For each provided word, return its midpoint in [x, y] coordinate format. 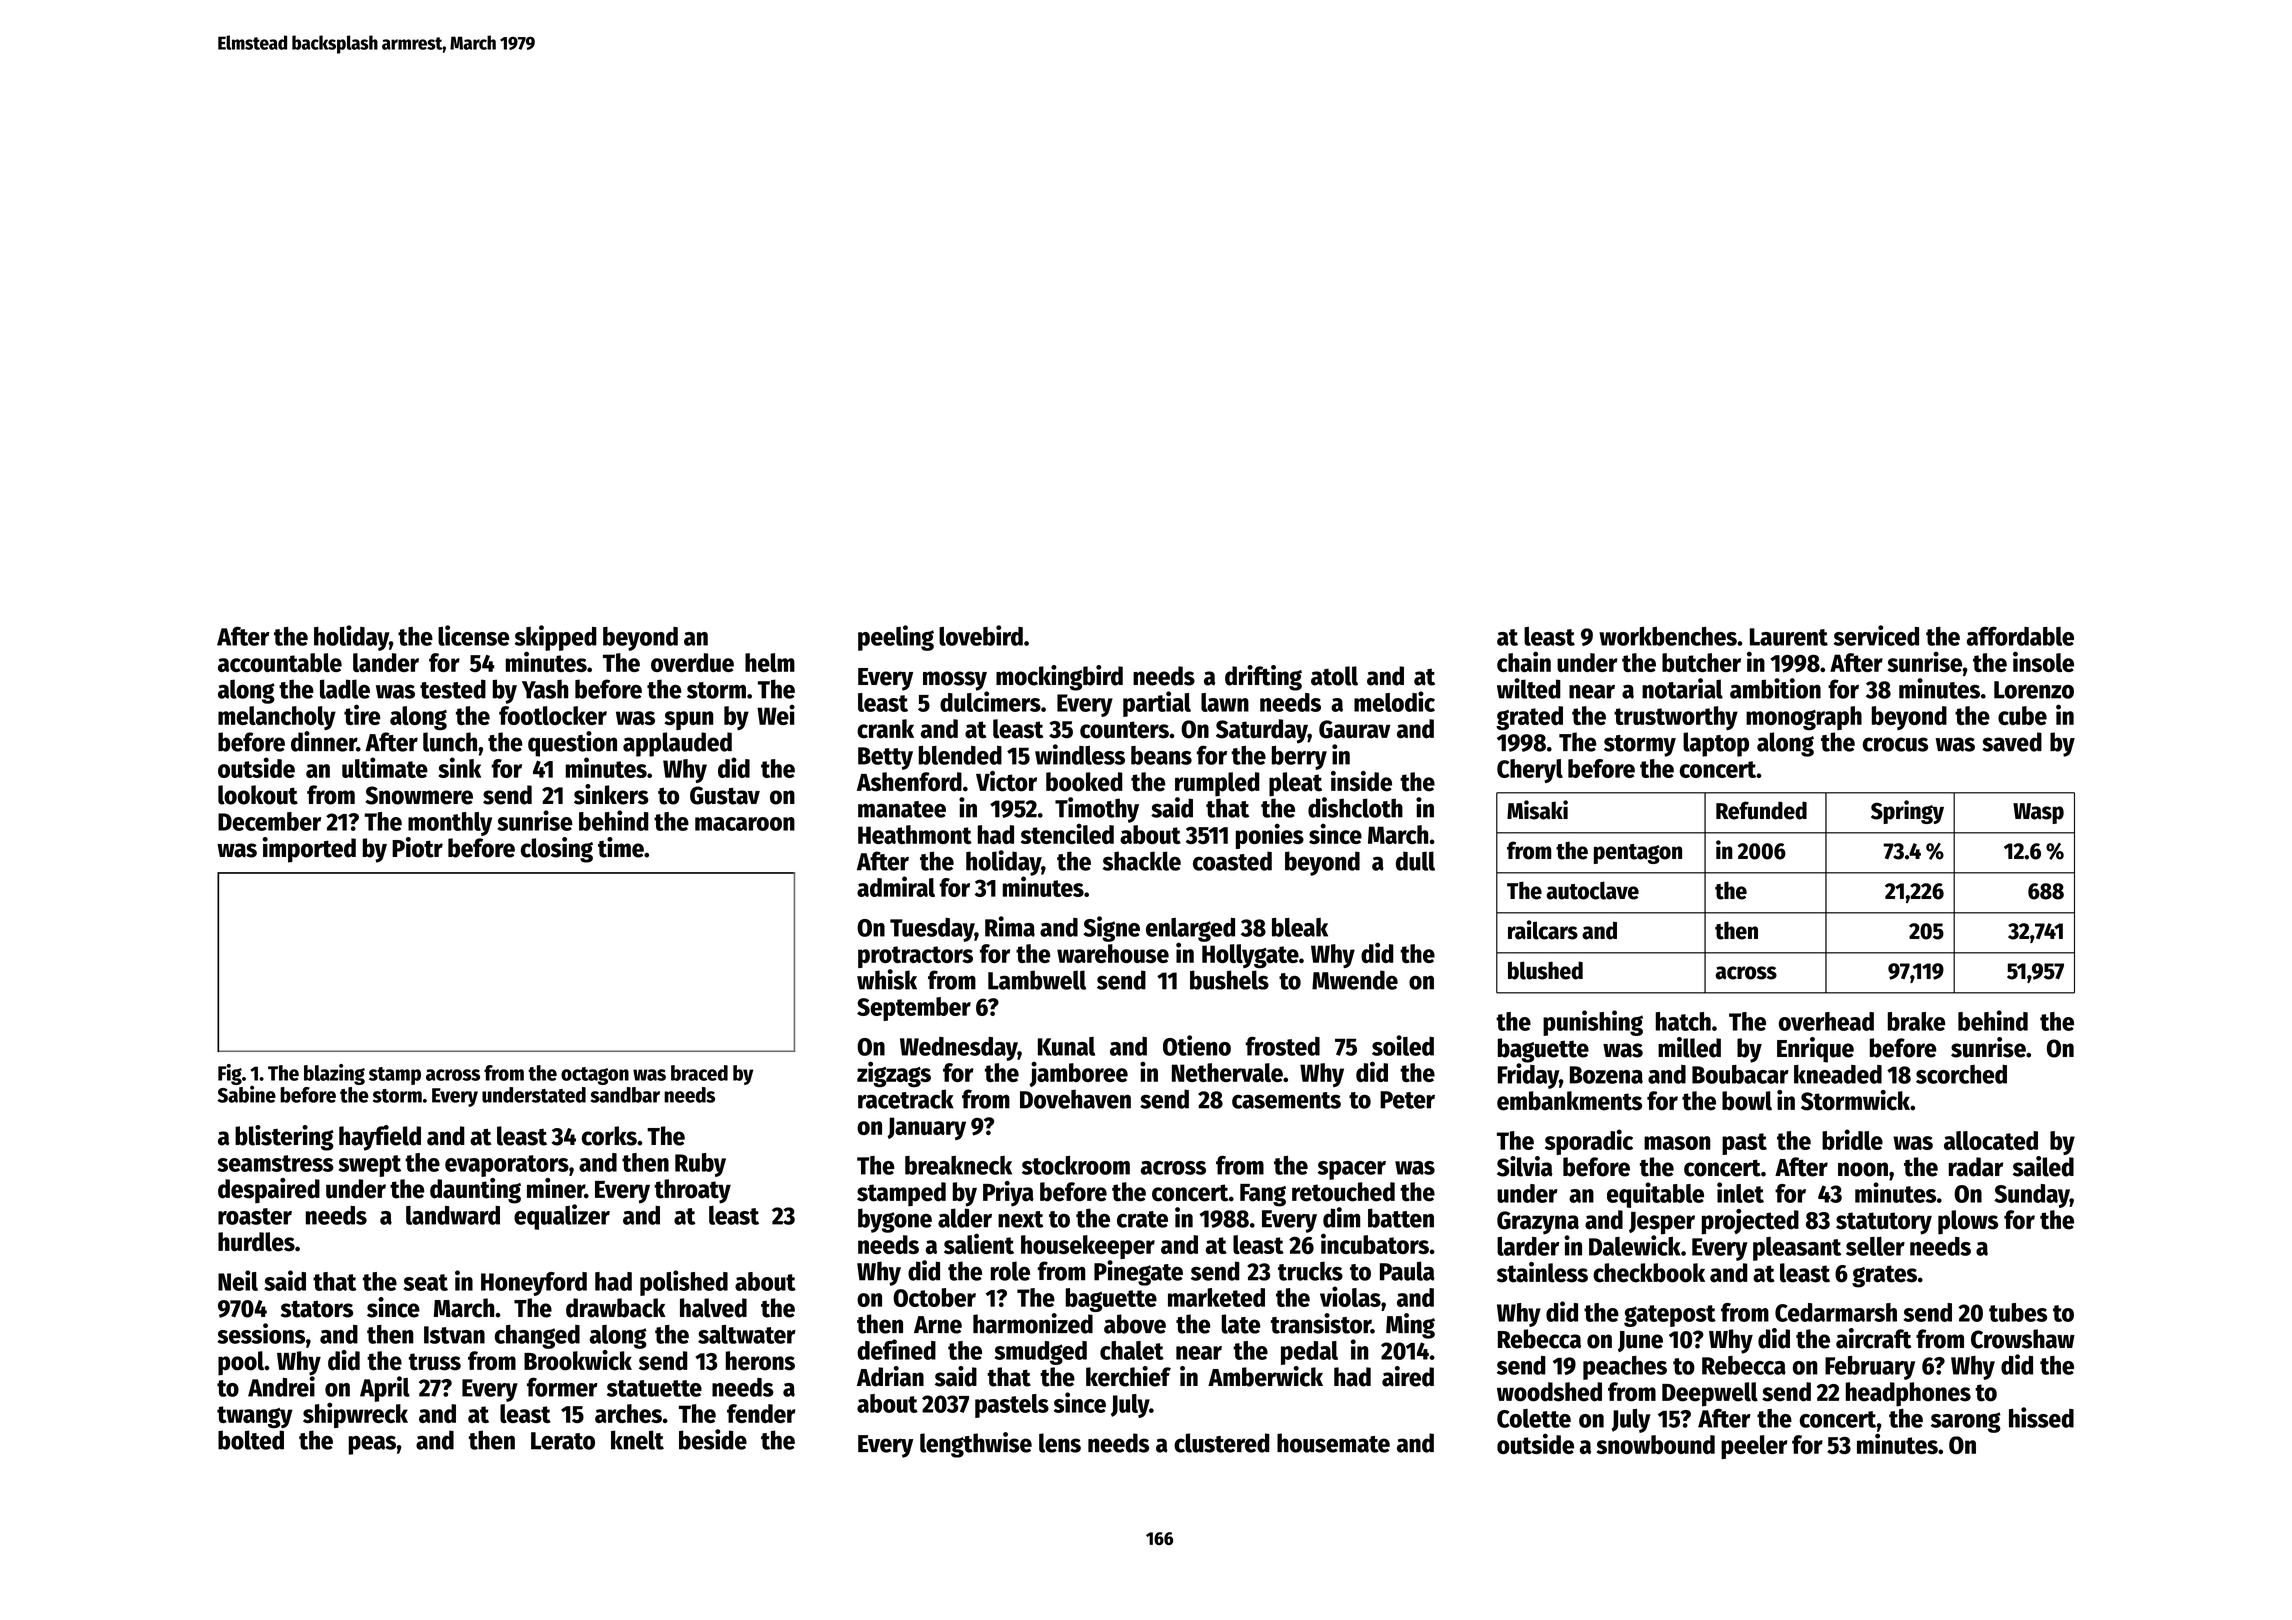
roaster [255, 1216]
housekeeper [1088, 1247]
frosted [1282, 1046]
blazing [334, 1074]
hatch [1683, 1021]
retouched [1343, 1192]
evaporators [507, 1166]
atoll [1334, 676]
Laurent [1789, 637]
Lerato [563, 1441]
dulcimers [990, 701]
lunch [450, 742]
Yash [545, 689]
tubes [2018, 1312]
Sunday [2032, 1196]
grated [1529, 718]
